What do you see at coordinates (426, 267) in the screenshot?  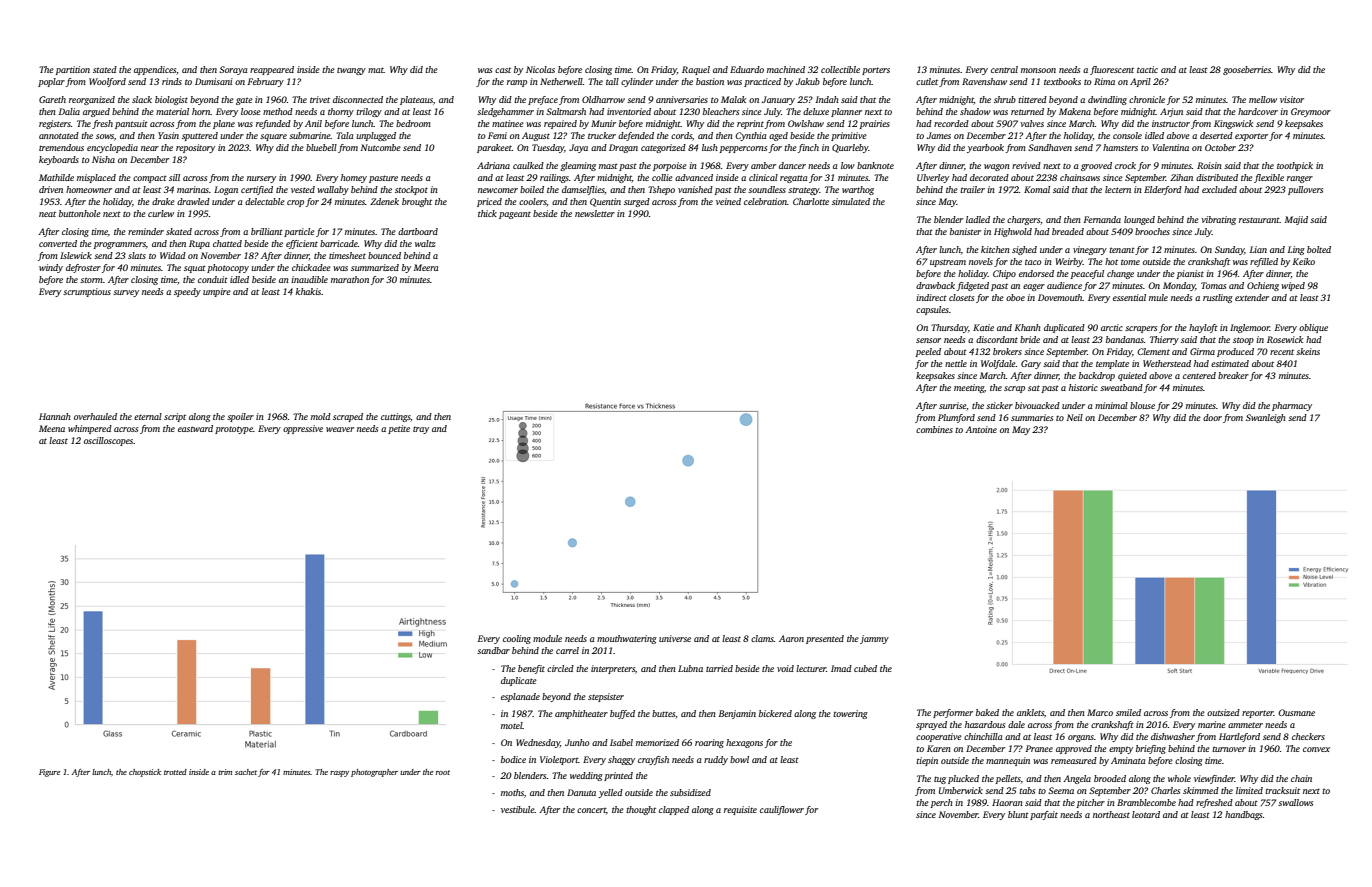 I see `Meera` at bounding box center [426, 267].
